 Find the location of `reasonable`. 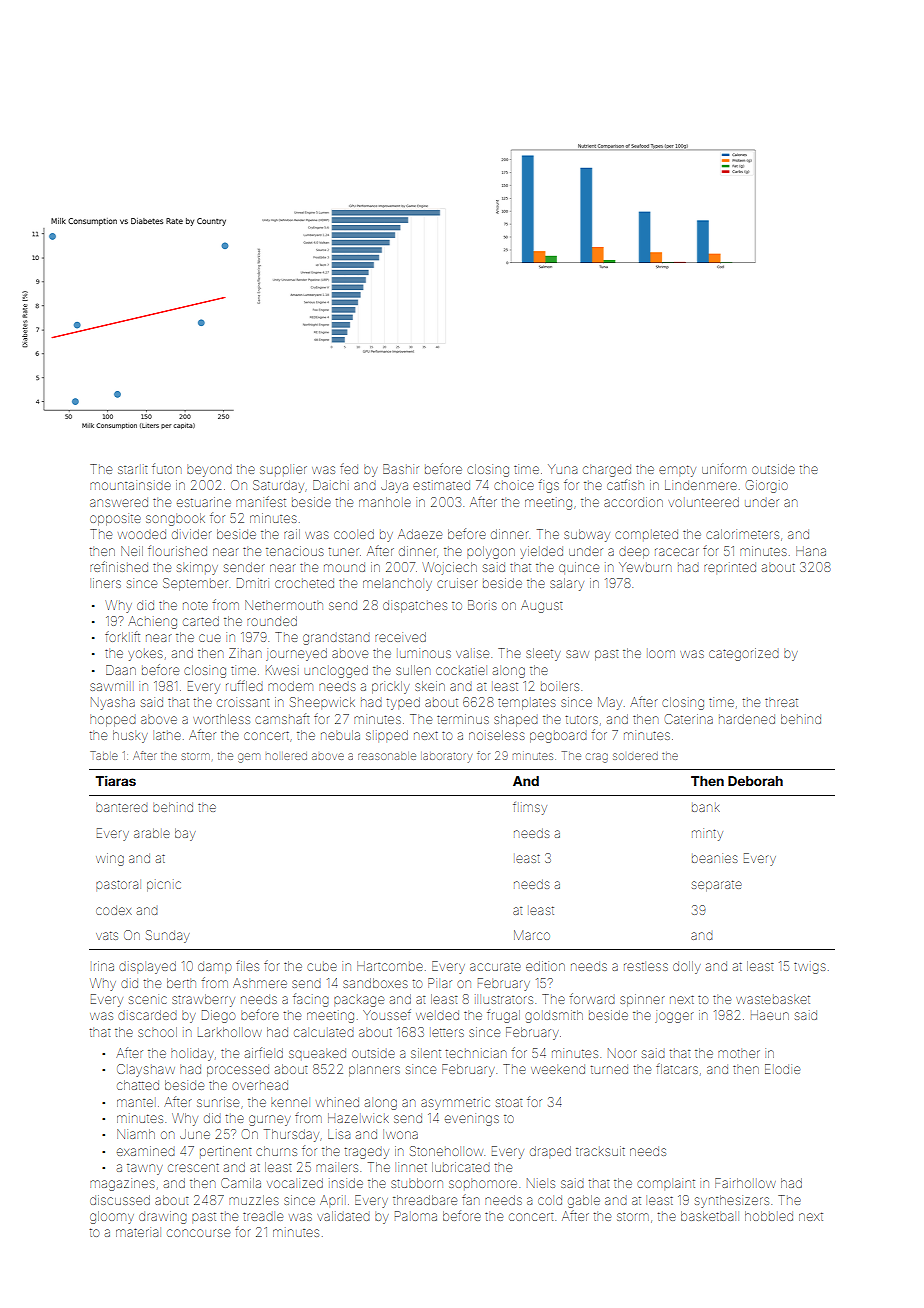

reasonable is located at coordinates (387, 756).
